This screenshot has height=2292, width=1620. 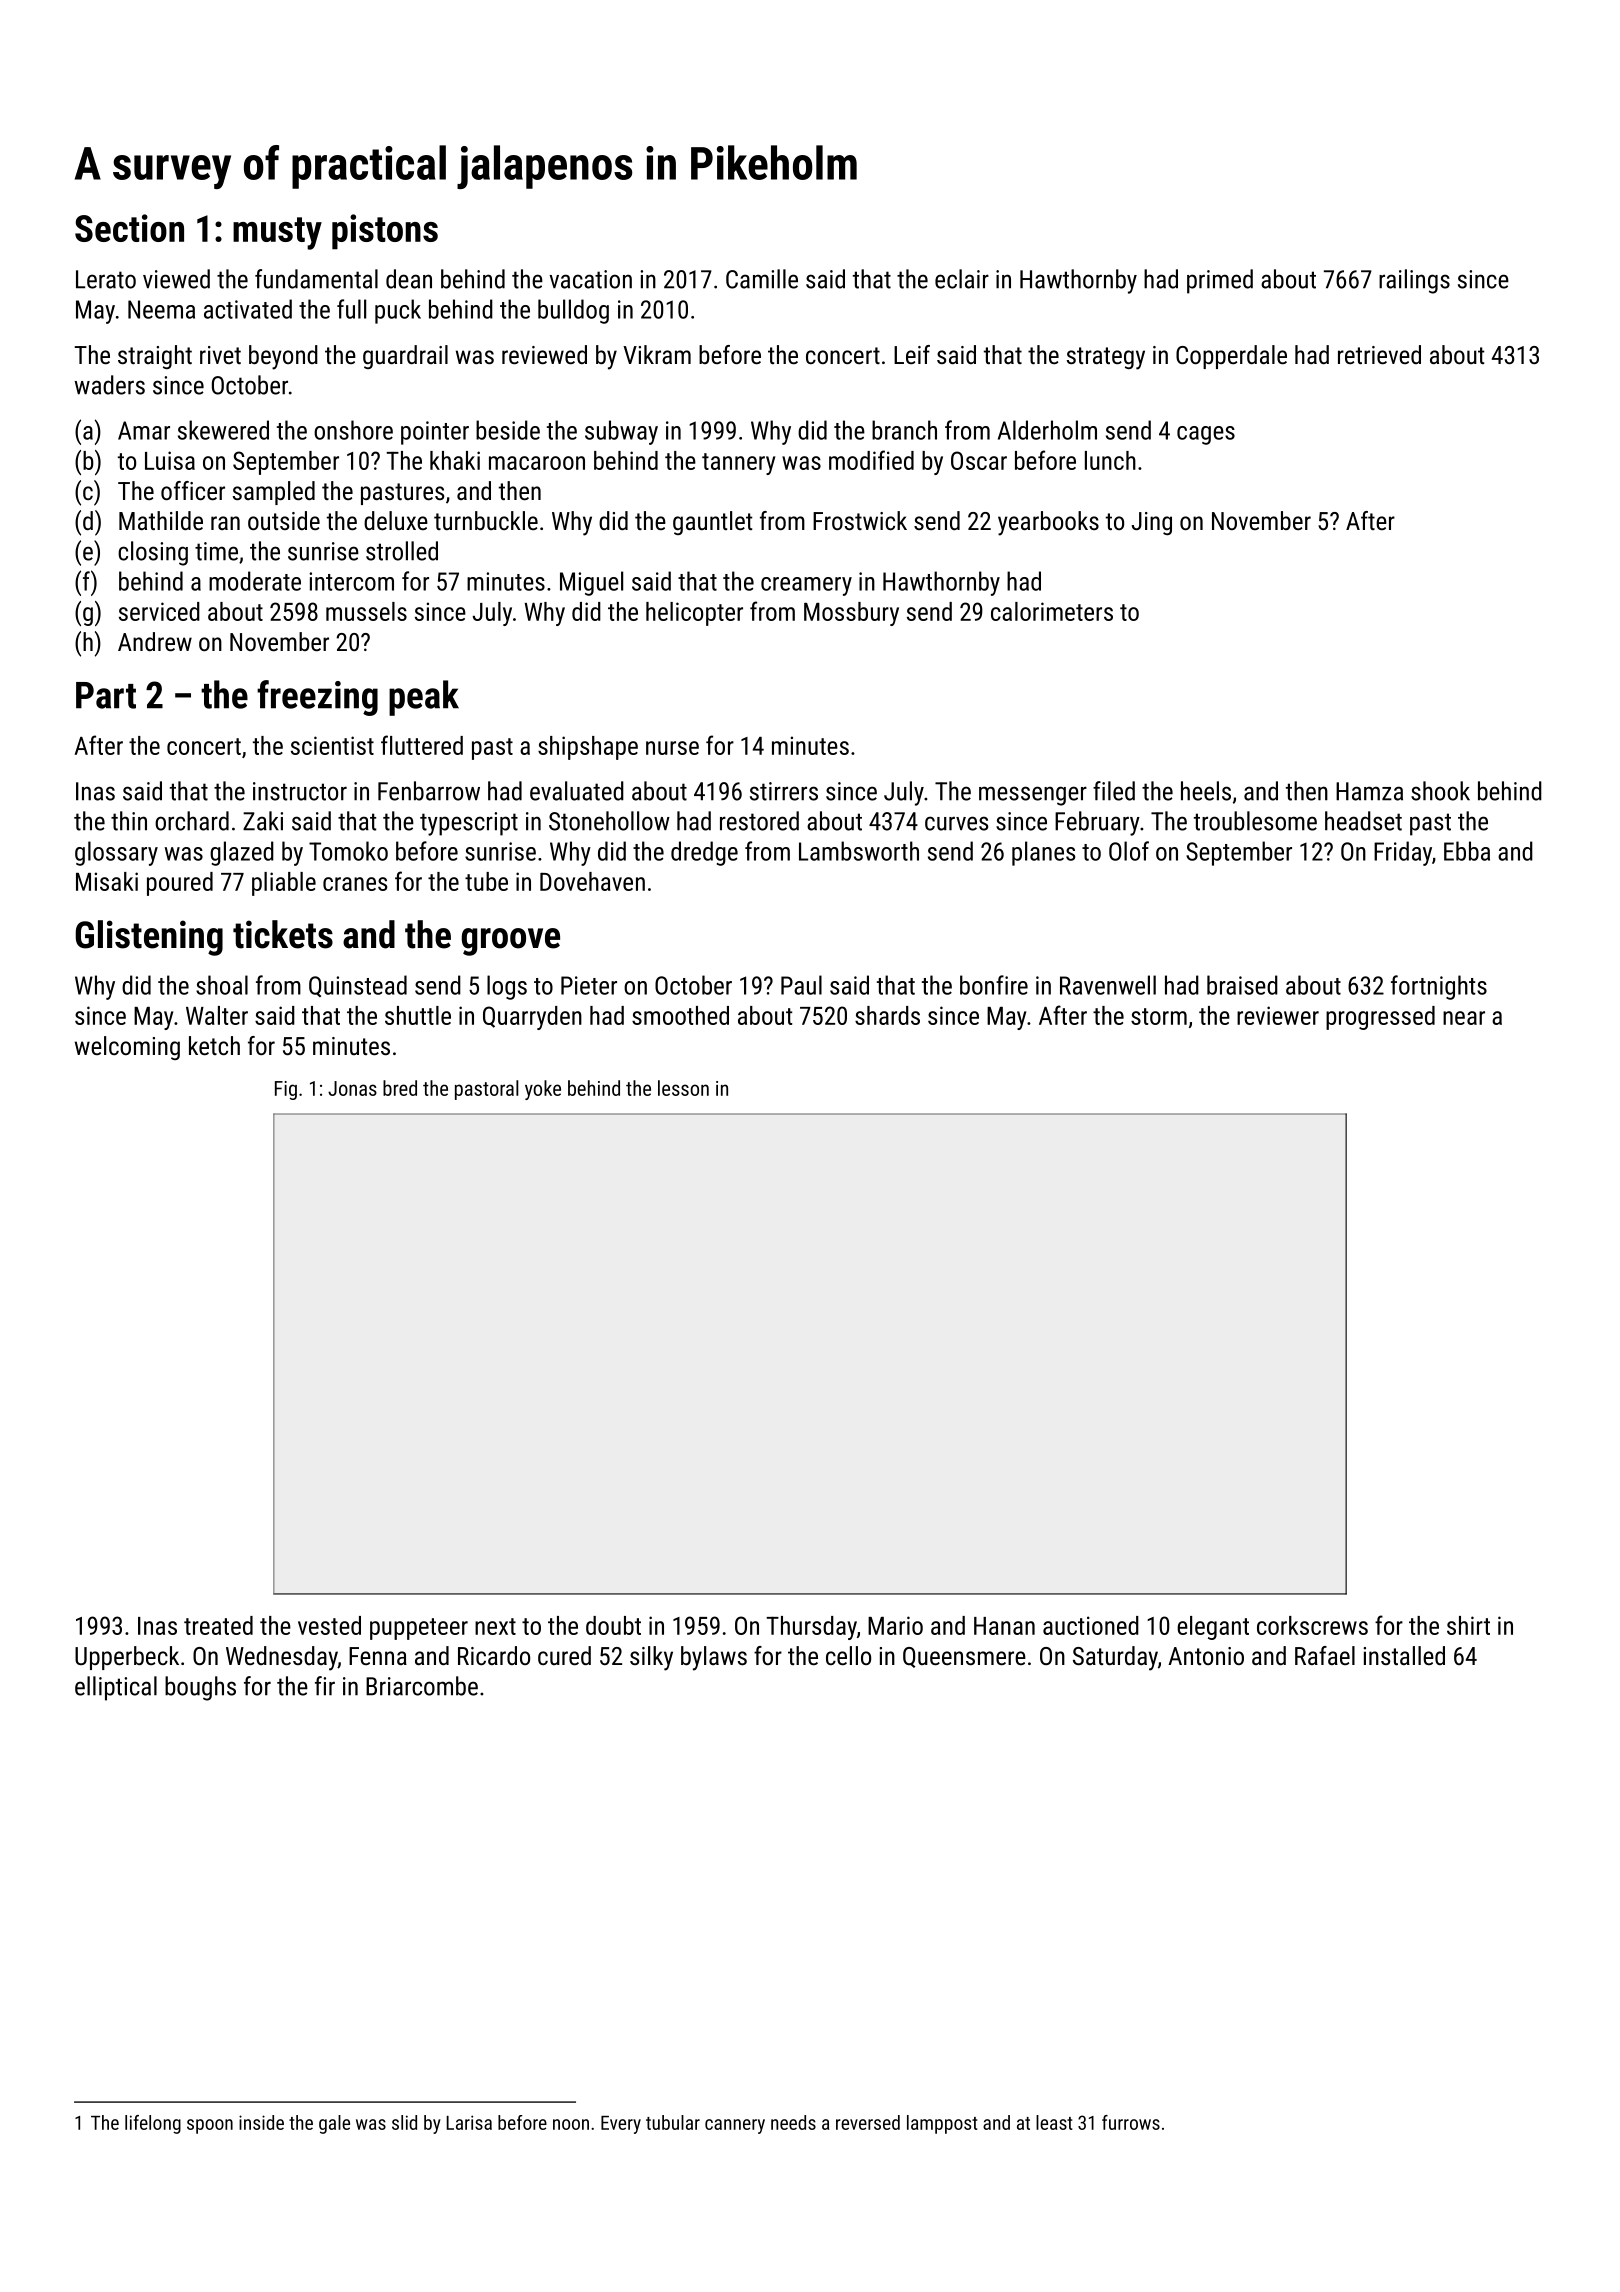 I want to click on lifelong, so click(x=153, y=2124).
